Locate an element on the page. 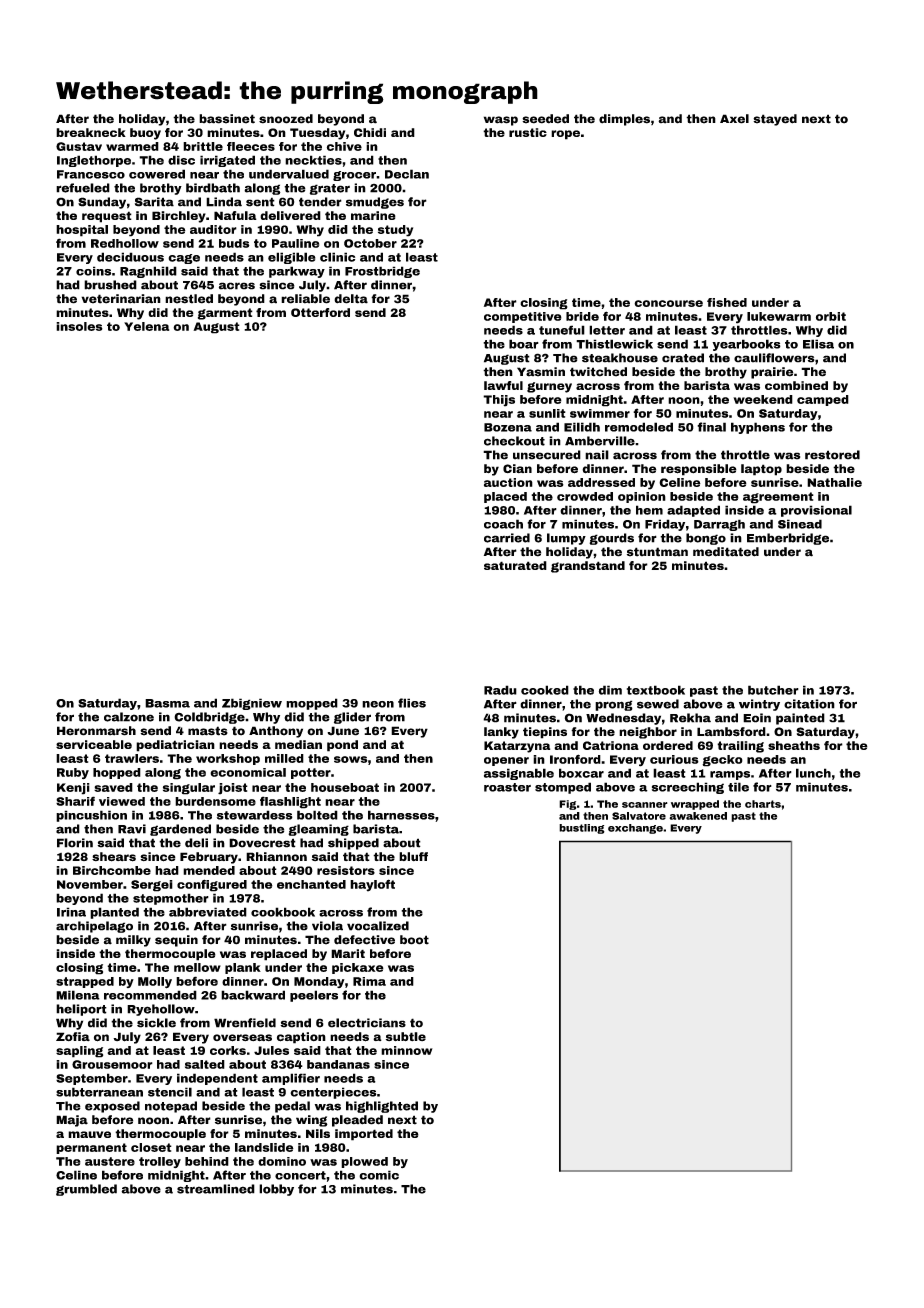 The width and height of the page is (924, 1308). Axel is located at coordinates (734, 119).
